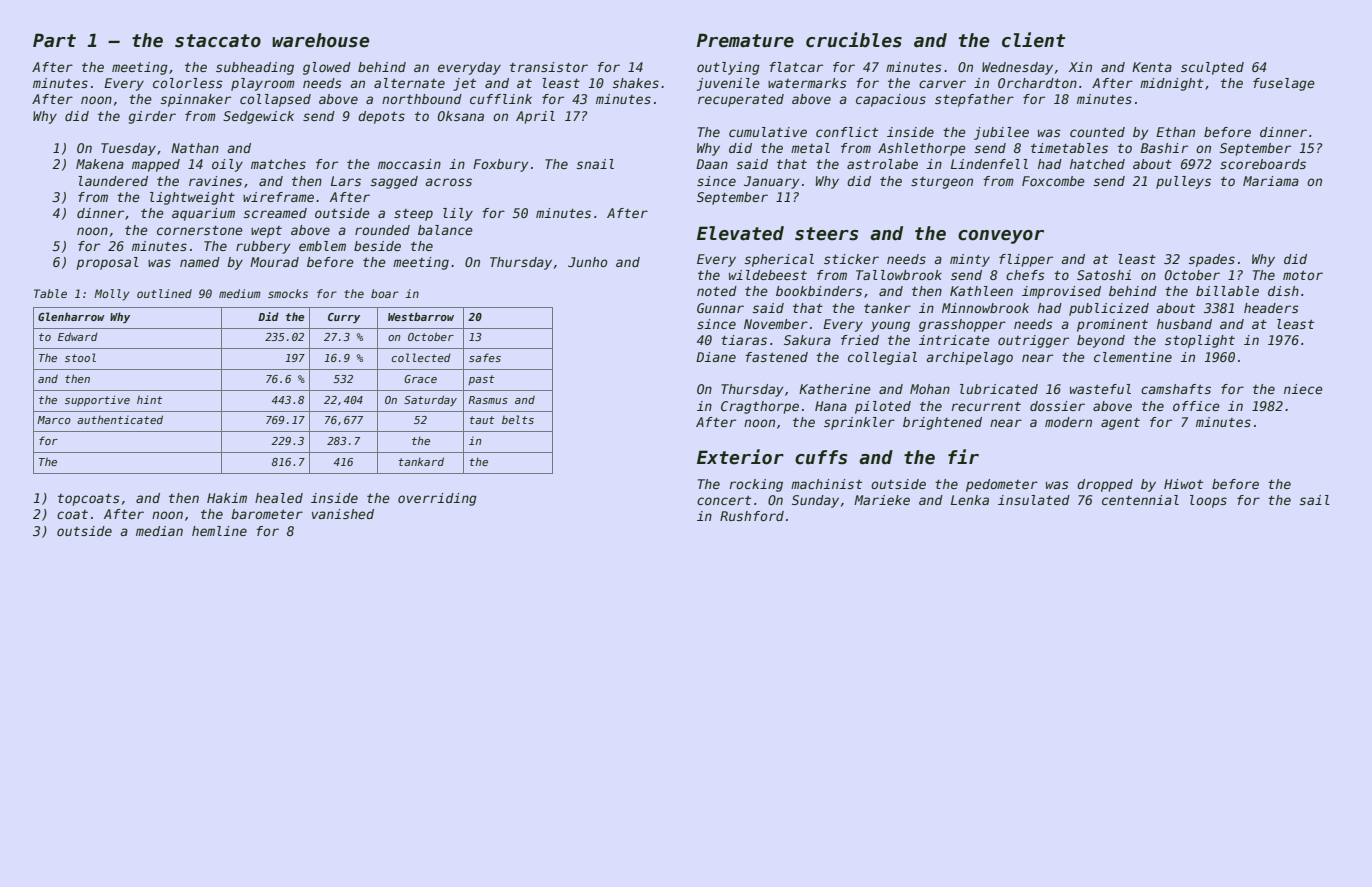 The image size is (1372, 887). What do you see at coordinates (437, 499) in the page?
I see `overriding` at bounding box center [437, 499].
